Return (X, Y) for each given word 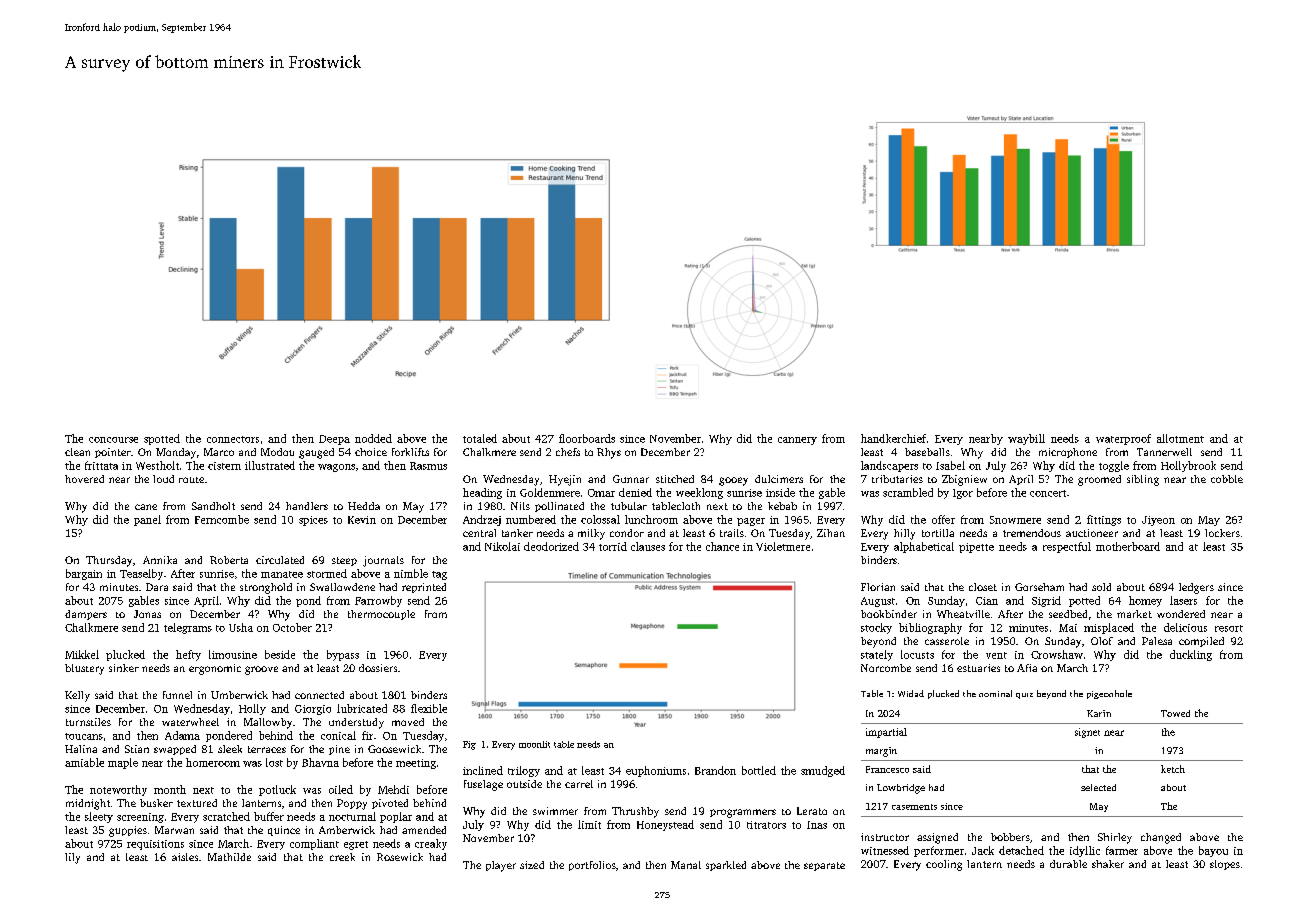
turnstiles (88, 722)
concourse (113, 440)
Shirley (1115, 838)
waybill (1026, 439)
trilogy (524, 771)
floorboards (587, 438)
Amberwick (347, 830)
